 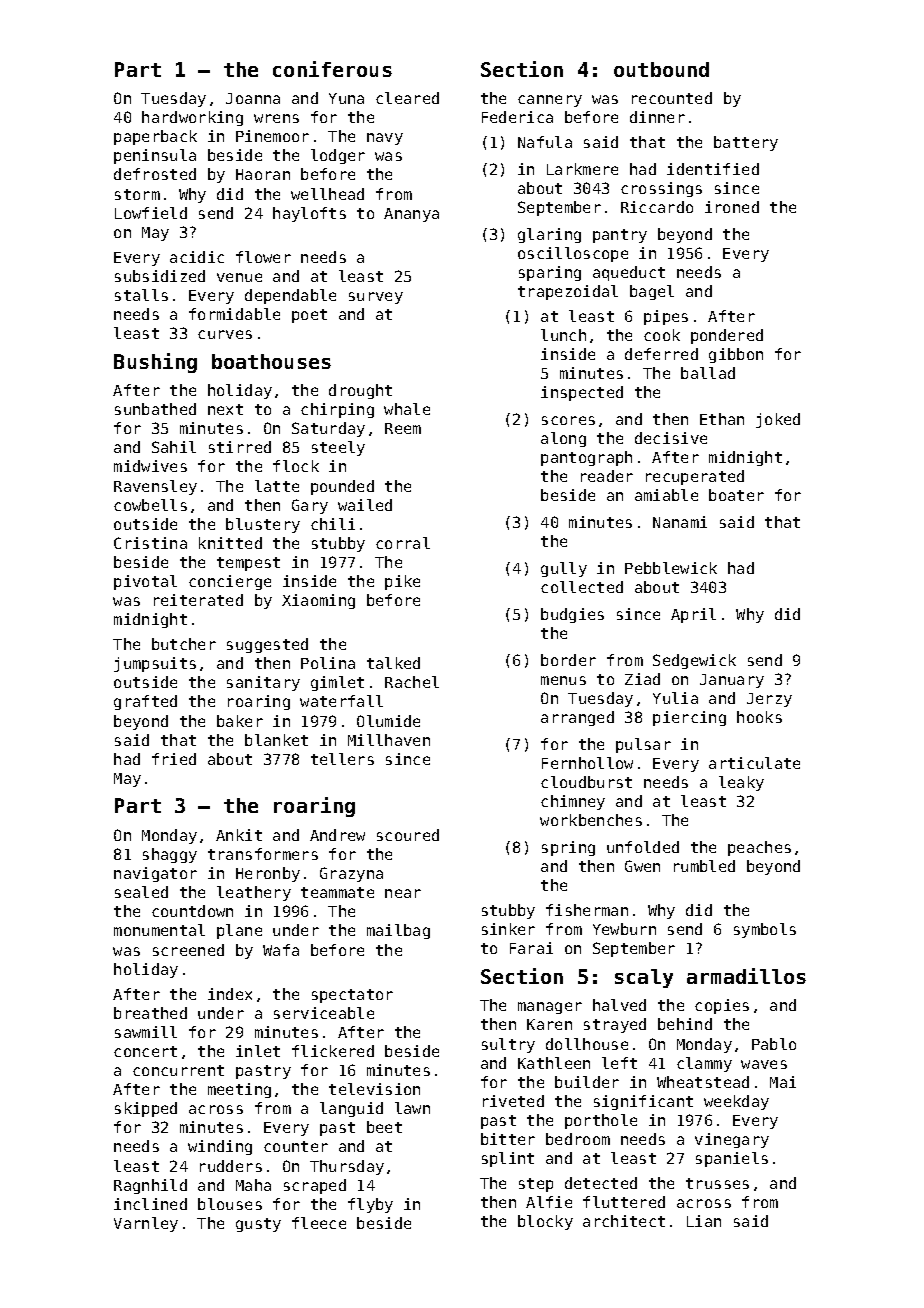 I want to click on flyby, so click(x=370, y=1205).
